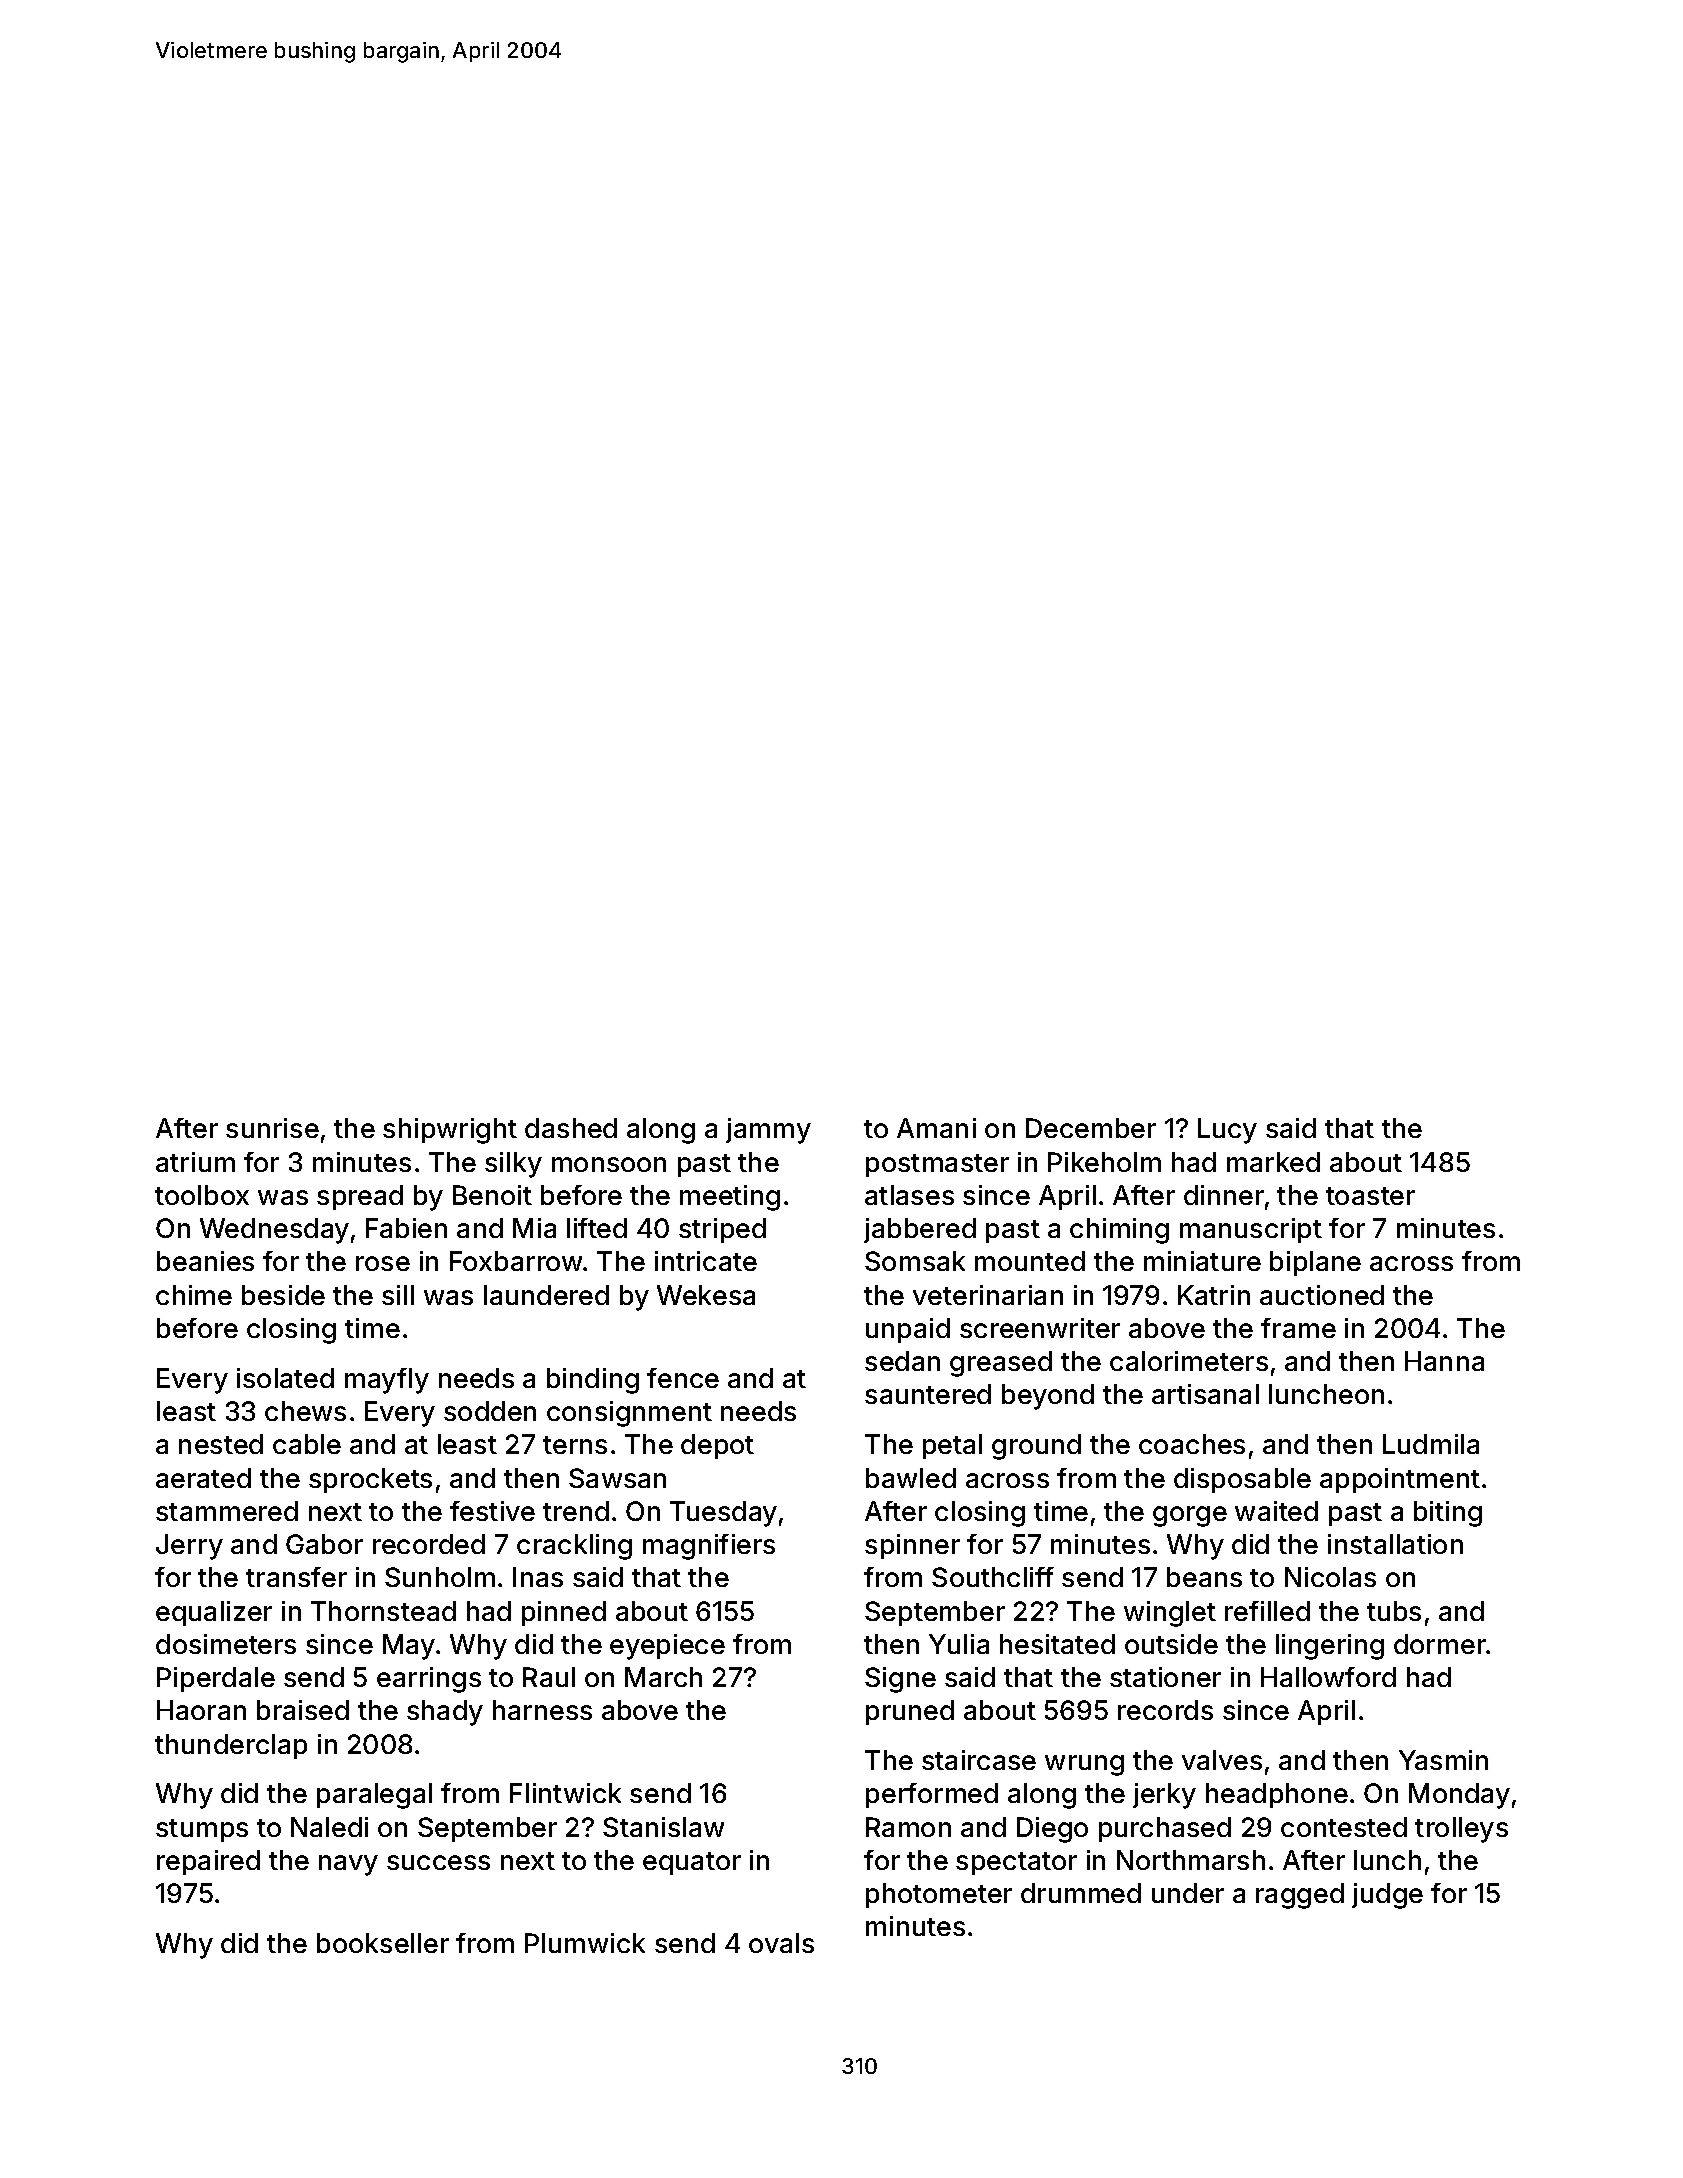 The width and height of the screenshot is (1683, 2178). Describe the element at coordinates (571, 1128) in the screenshot. I see `dashed` at that location.
